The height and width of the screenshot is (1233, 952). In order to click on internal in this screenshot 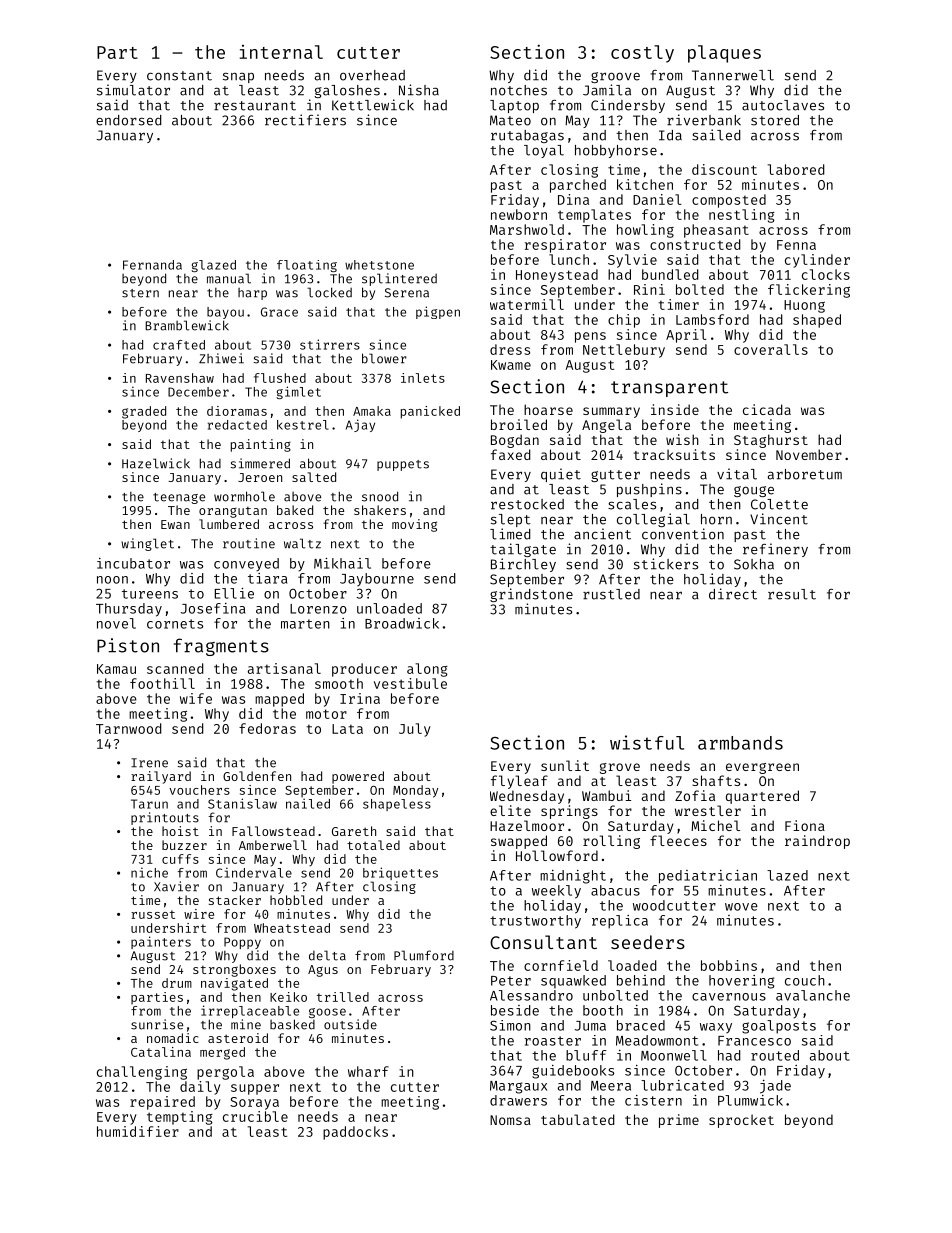, I will do `click(281, 52)`.
